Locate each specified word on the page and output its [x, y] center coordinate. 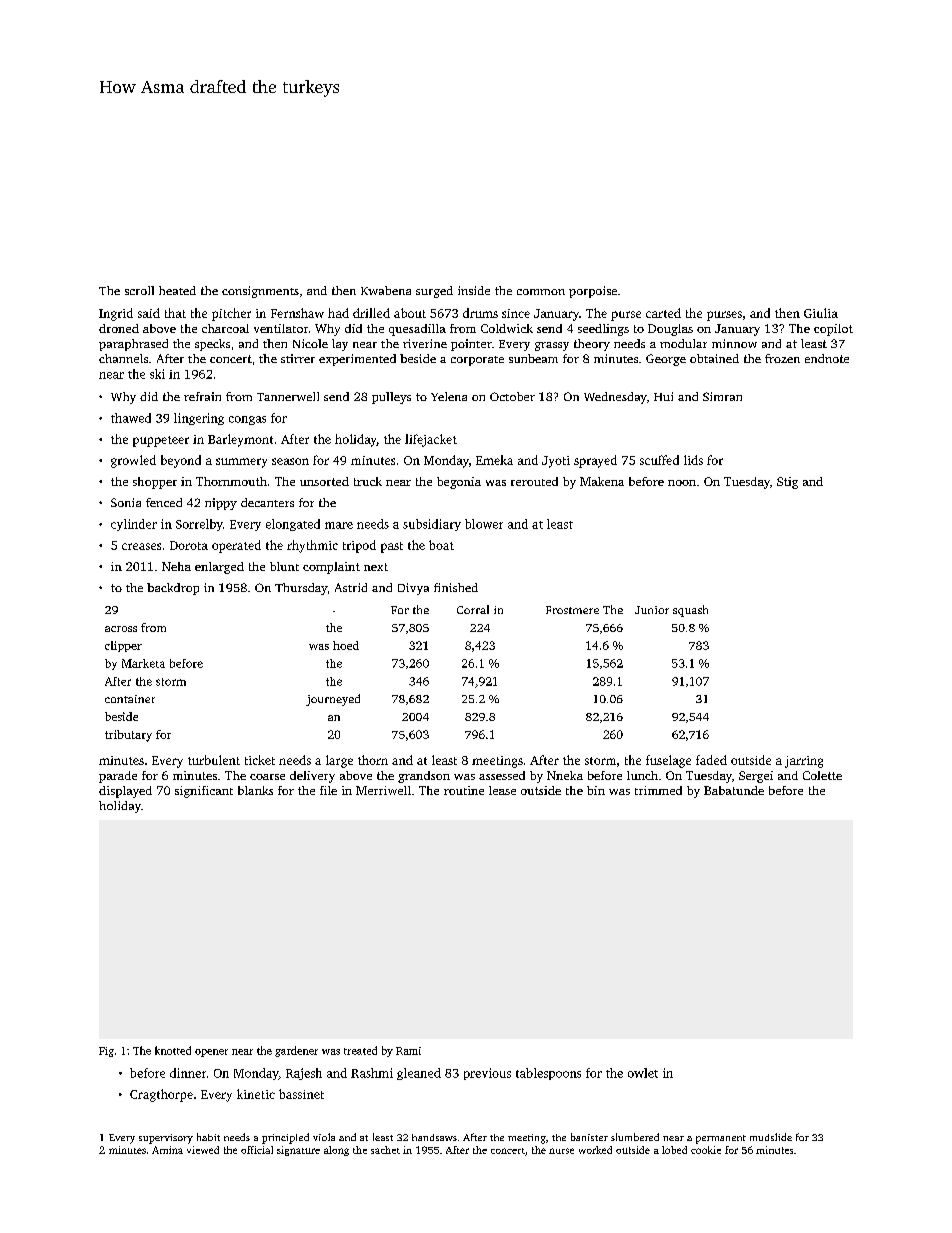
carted [663, 313]
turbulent [214, 760]
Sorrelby [199, 525]
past [392, 547]
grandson [424, 777]
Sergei [756, 777]
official [257, 1150]
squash [690, 611]
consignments [260, 292]
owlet [643, 1073]
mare [339, 525]
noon [682, 483]
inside [474, 290]
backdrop [173, 589]
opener [211, 1053]
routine [464, 790]
